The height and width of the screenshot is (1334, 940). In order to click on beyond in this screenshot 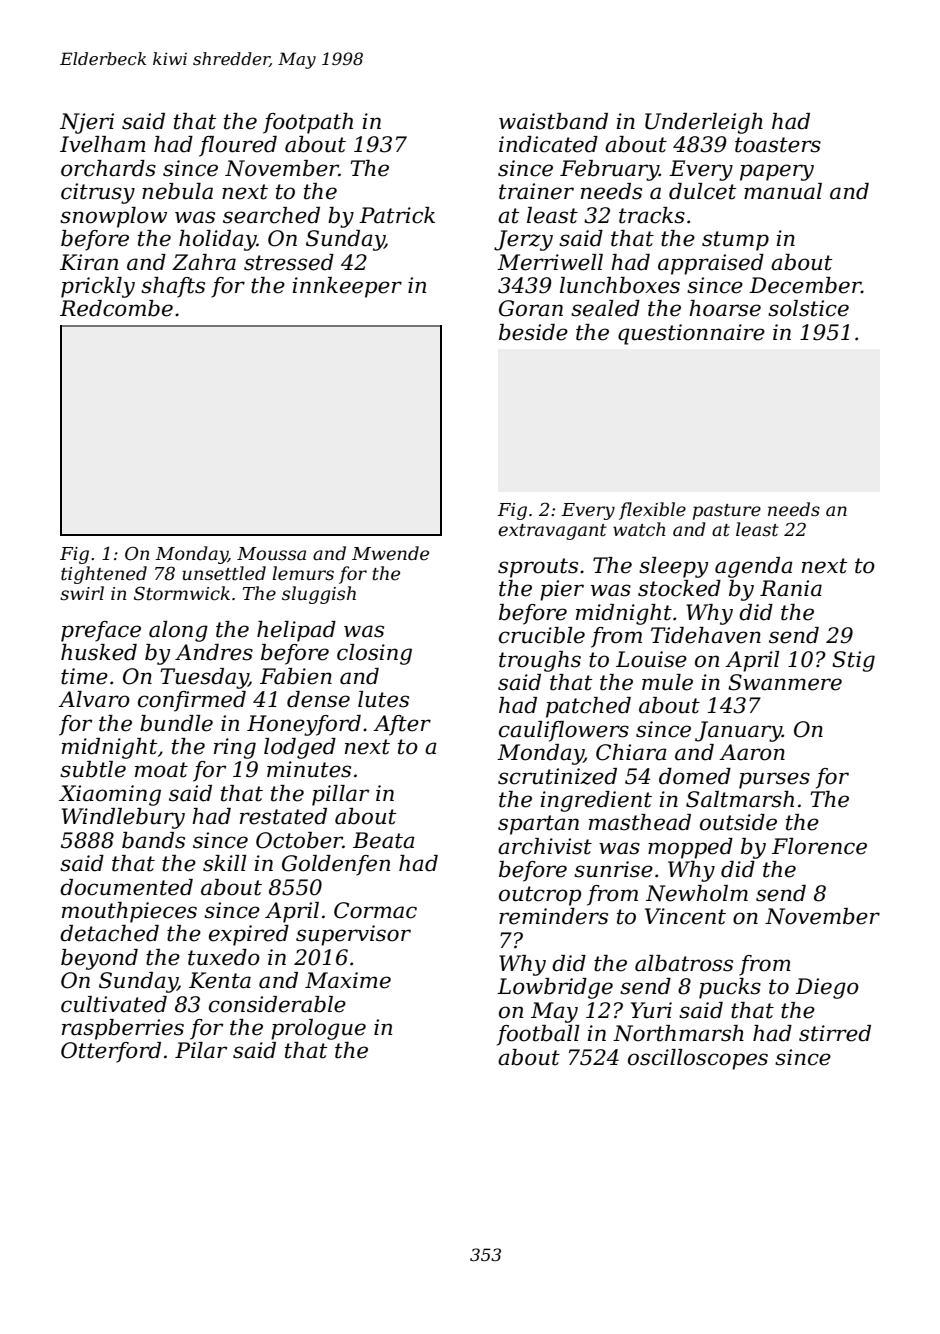, I will do `click(99, 959)`.
